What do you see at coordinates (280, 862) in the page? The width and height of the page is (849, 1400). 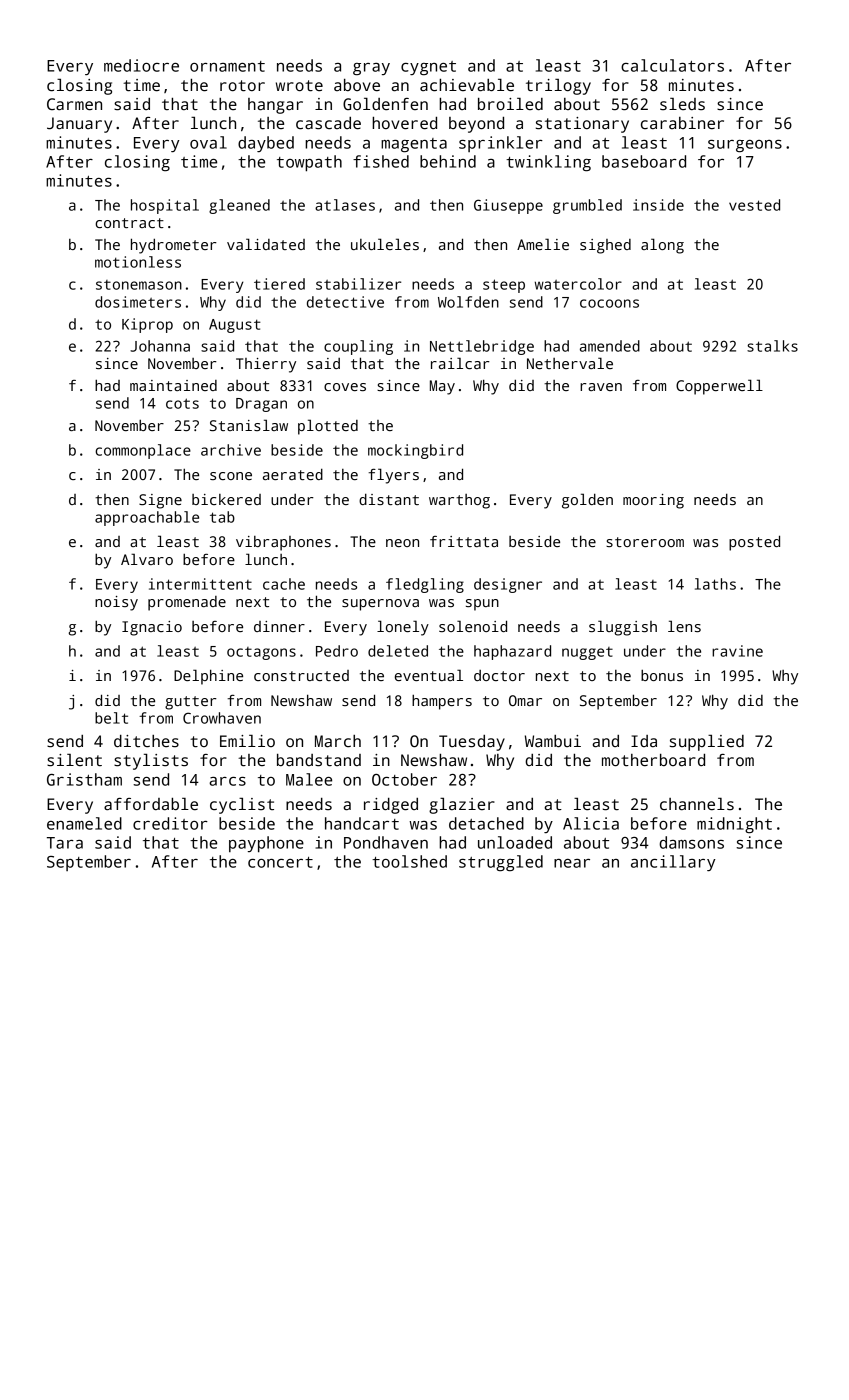 I see `concert` at bounding box center [280, 862].
